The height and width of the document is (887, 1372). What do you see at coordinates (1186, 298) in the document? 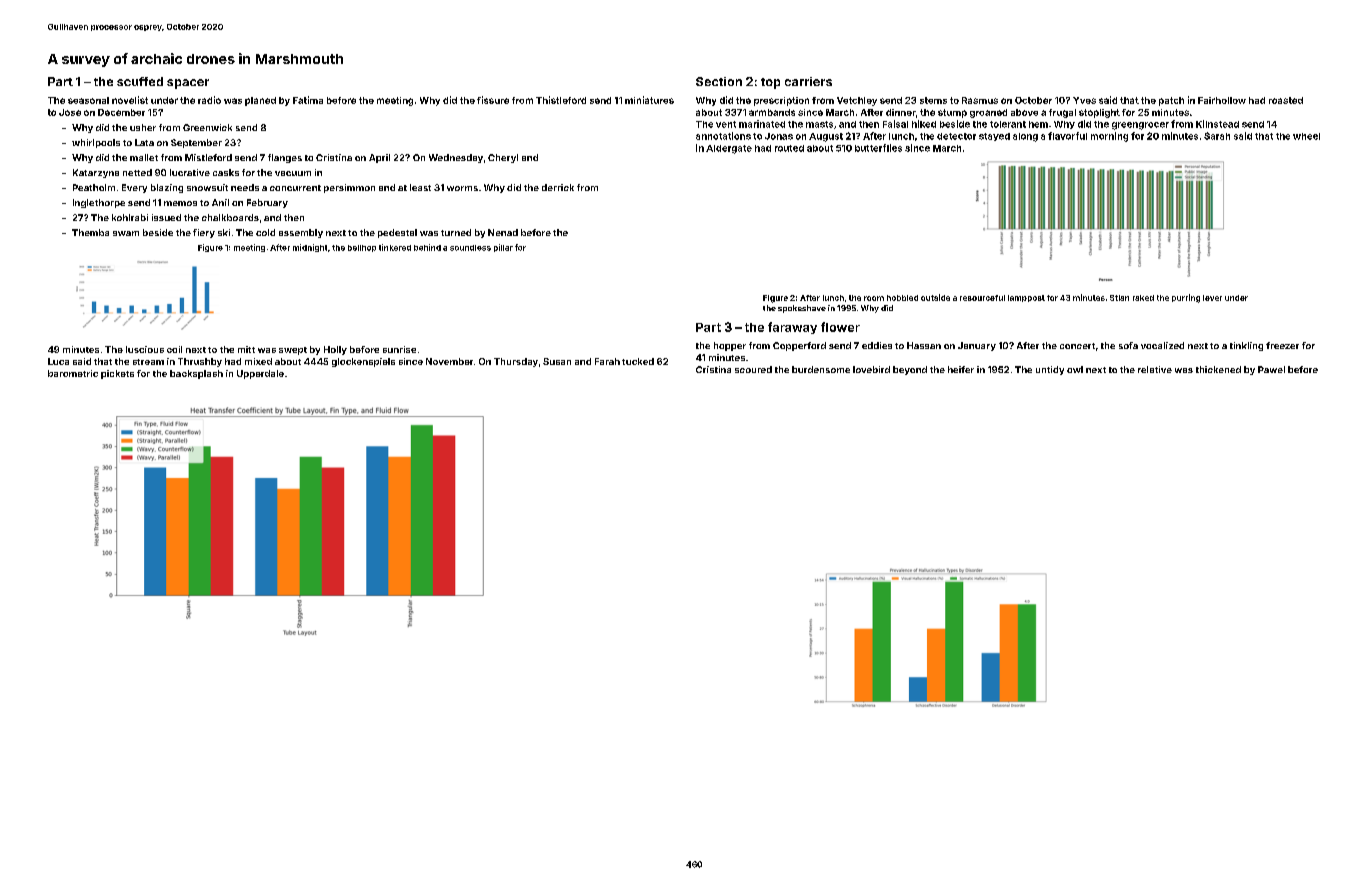
I see `purring` at bounding box center [1186, 298].
